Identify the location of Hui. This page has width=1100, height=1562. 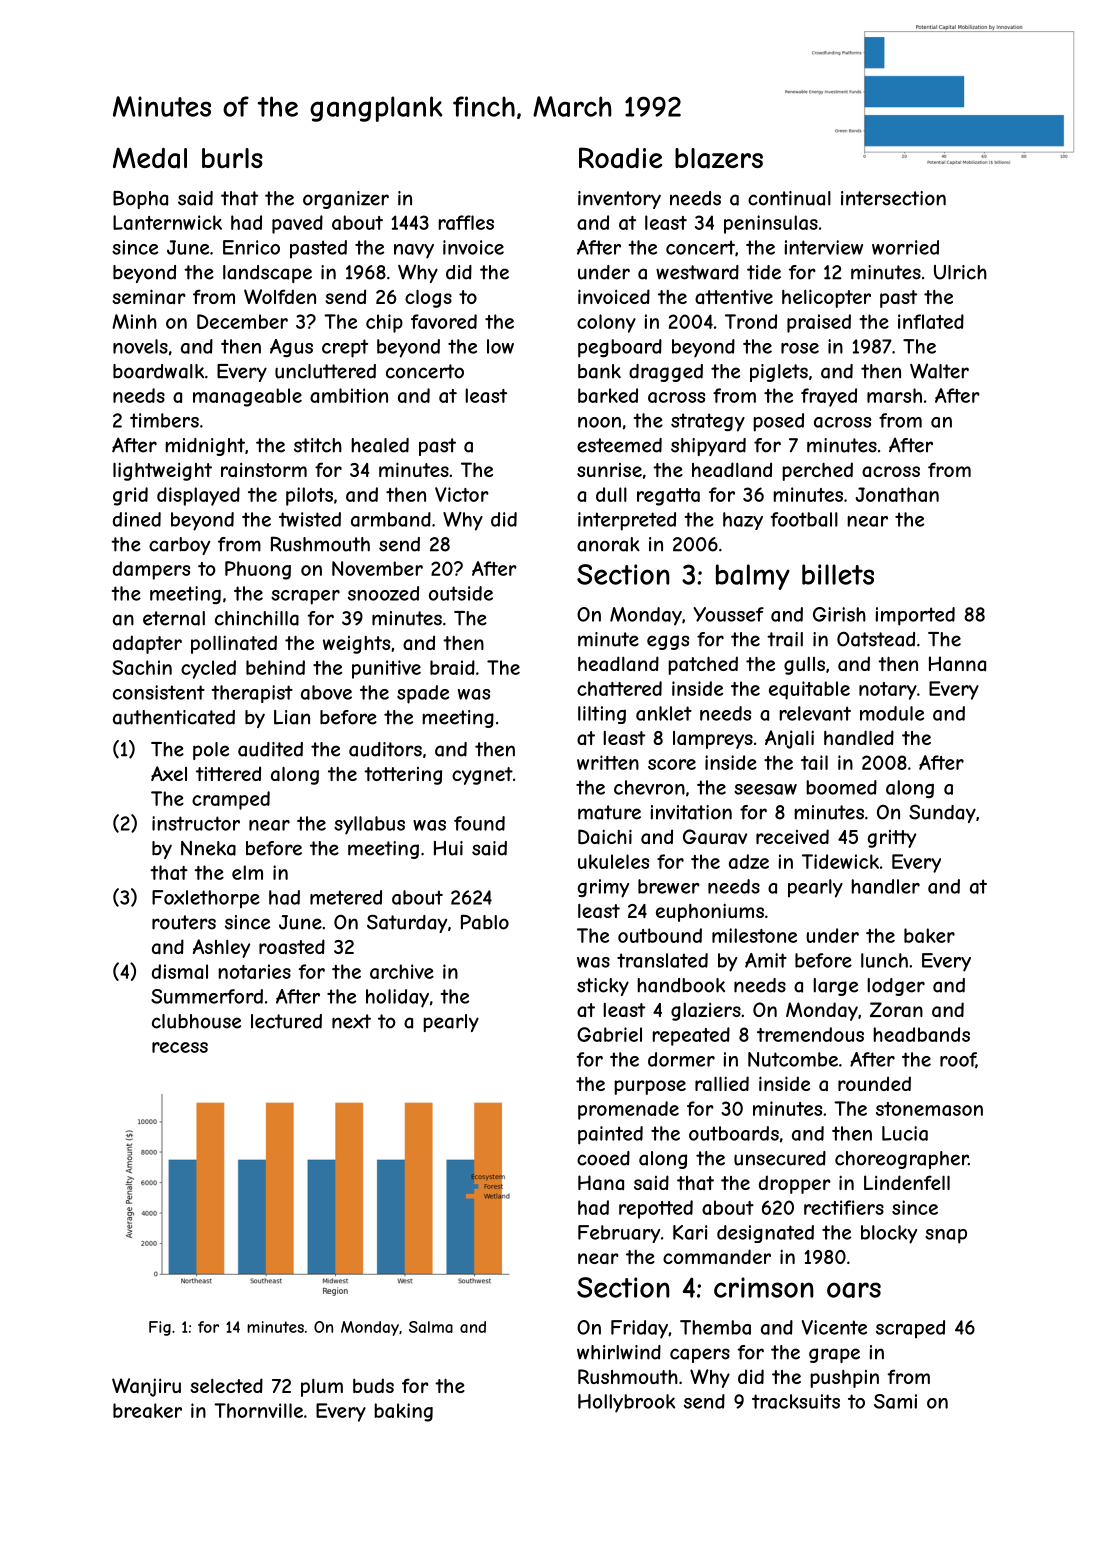
(448, 848).
